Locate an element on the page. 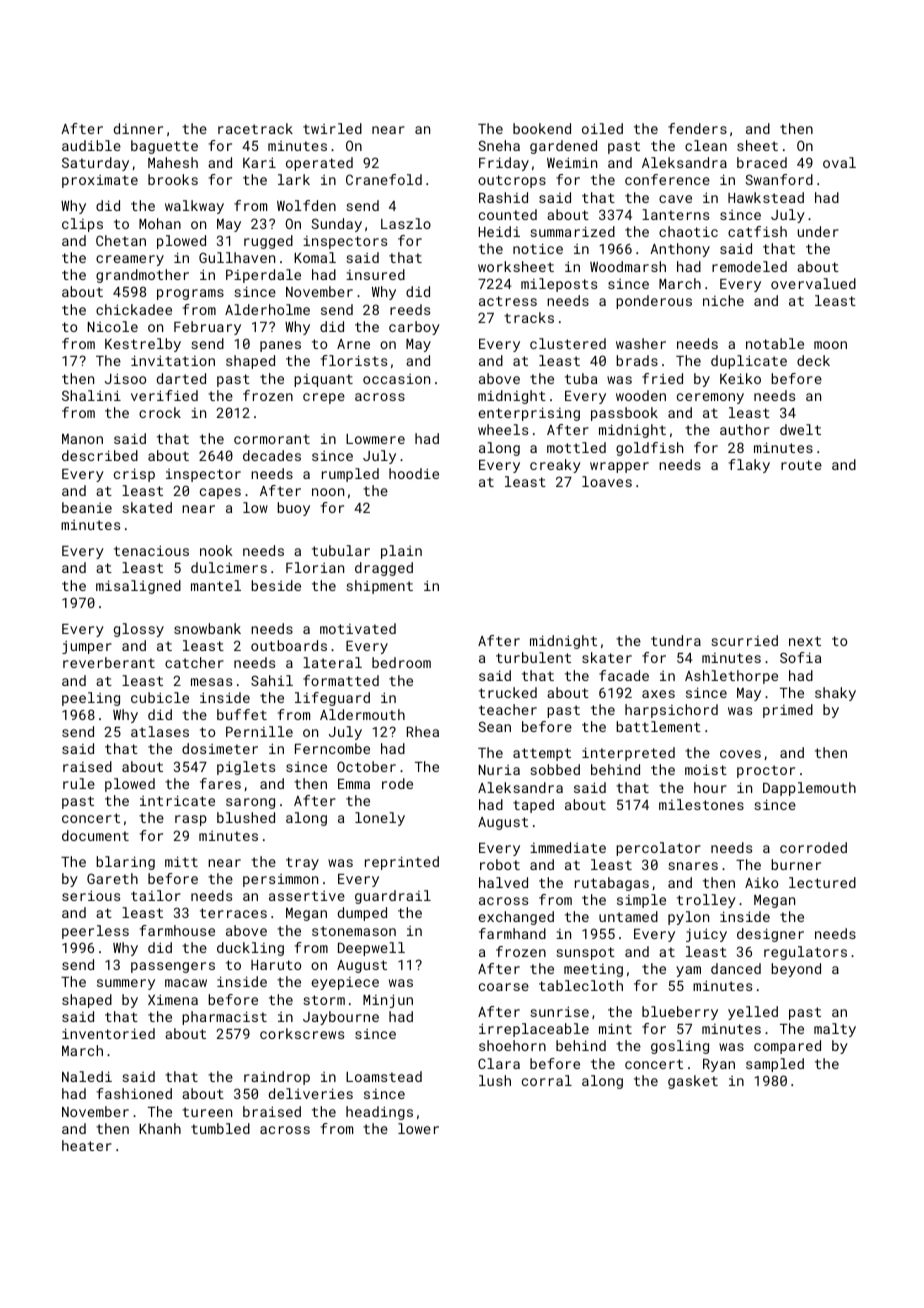 The image size is (924, 1308). plain is located at coordinates (401, 552).
